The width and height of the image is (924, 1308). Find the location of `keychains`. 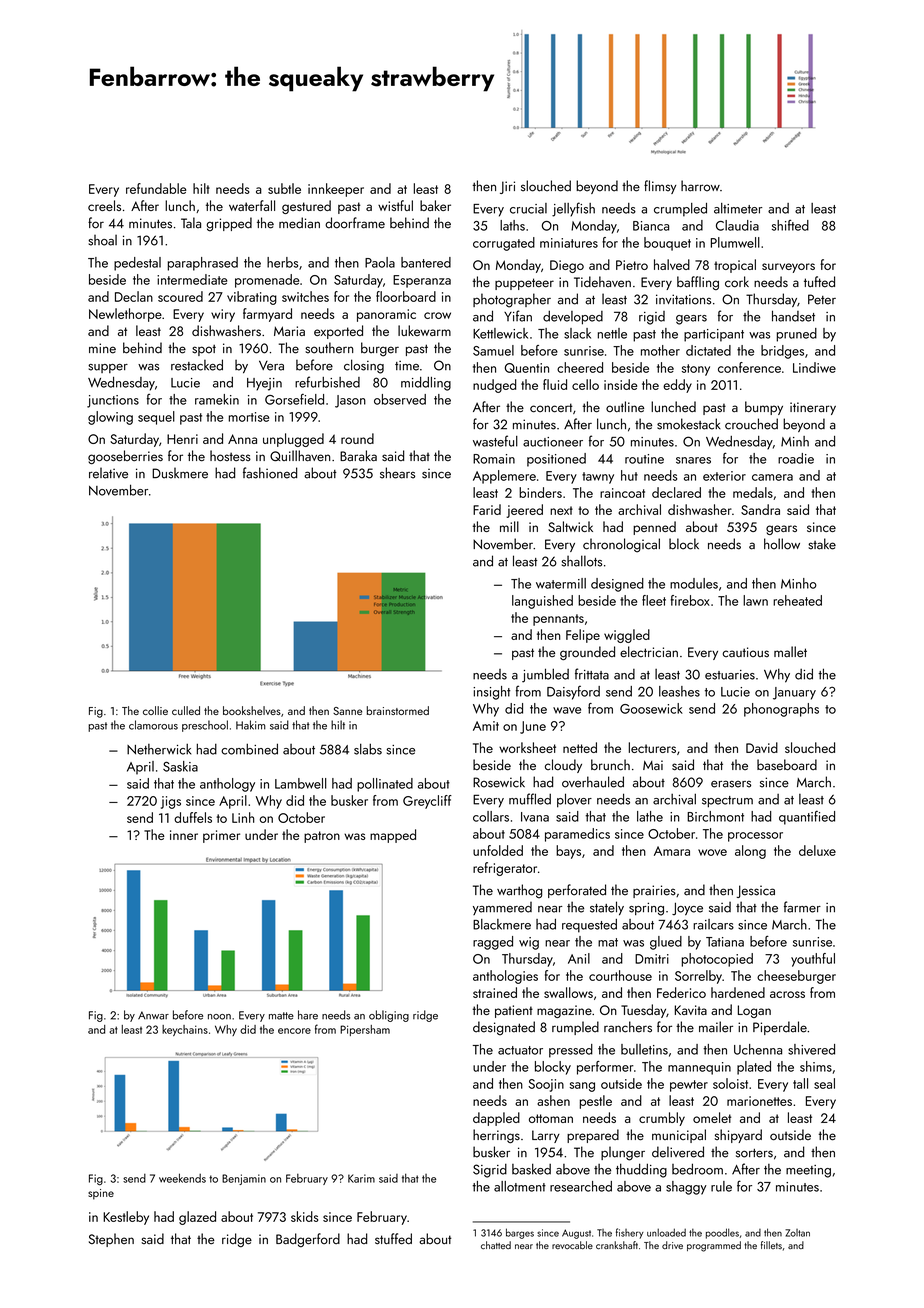

keychains is located at coordinates (185, 1030).
